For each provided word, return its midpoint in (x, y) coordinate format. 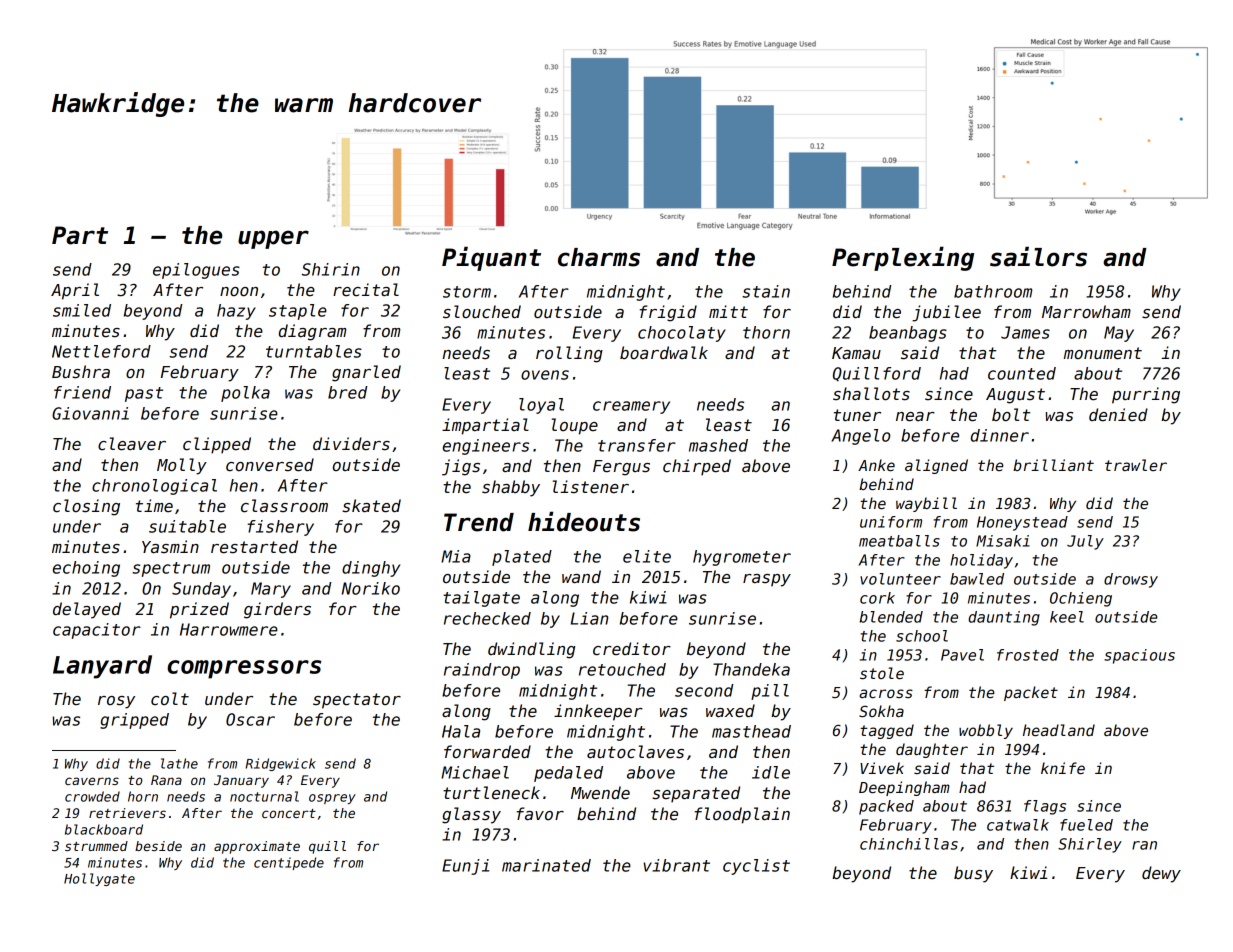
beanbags (908, 334)
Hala (461, 731)
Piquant (491, 258)
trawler (1136, 465)
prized (199, 610)
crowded (92, 796)
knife (1063, 768)
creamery (631, 407)
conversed (270, 465)
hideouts (584, 521)
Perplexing (903, 258)
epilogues (196, 271)
